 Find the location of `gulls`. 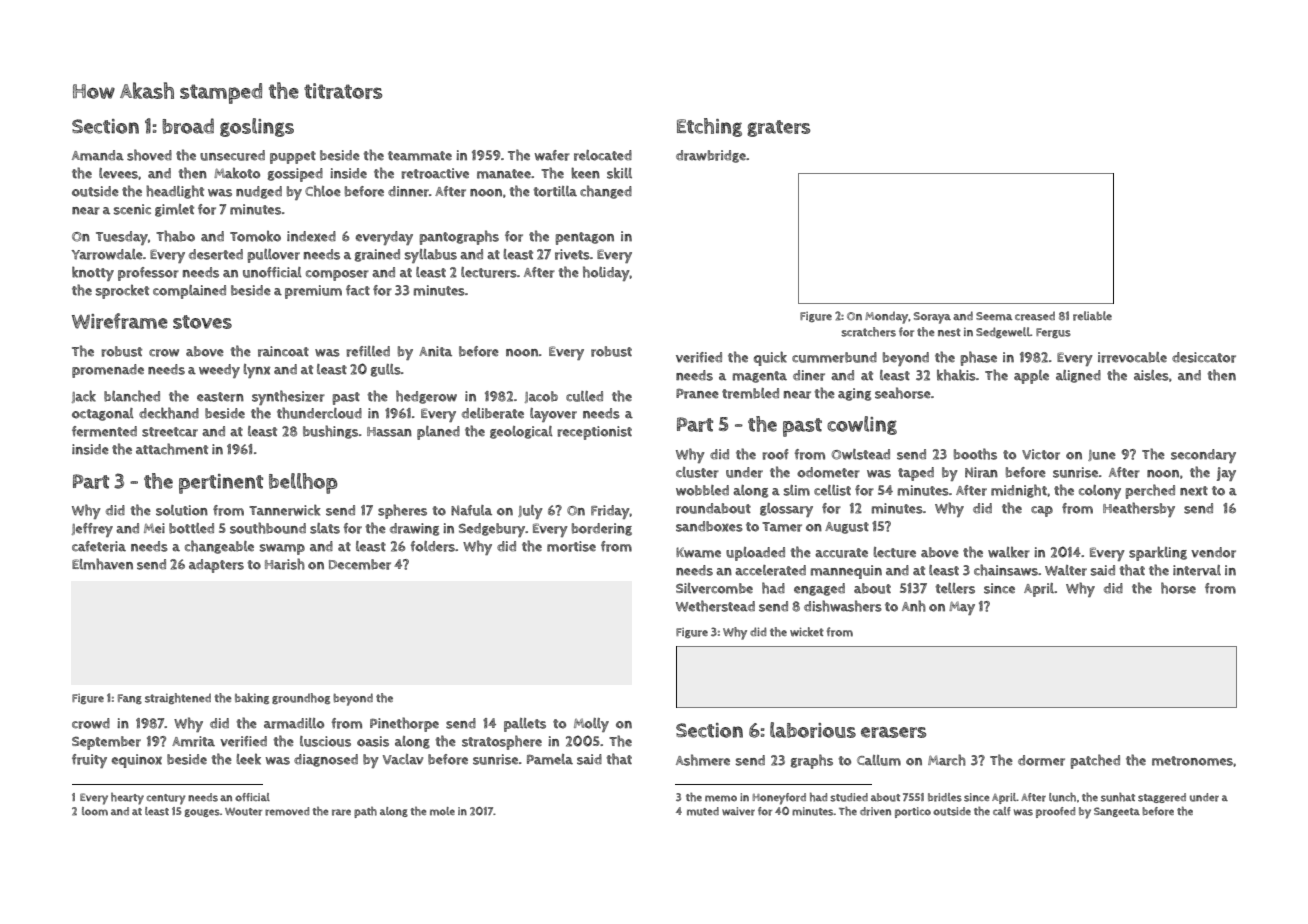

gulls is located at coordinates (386, 370).
